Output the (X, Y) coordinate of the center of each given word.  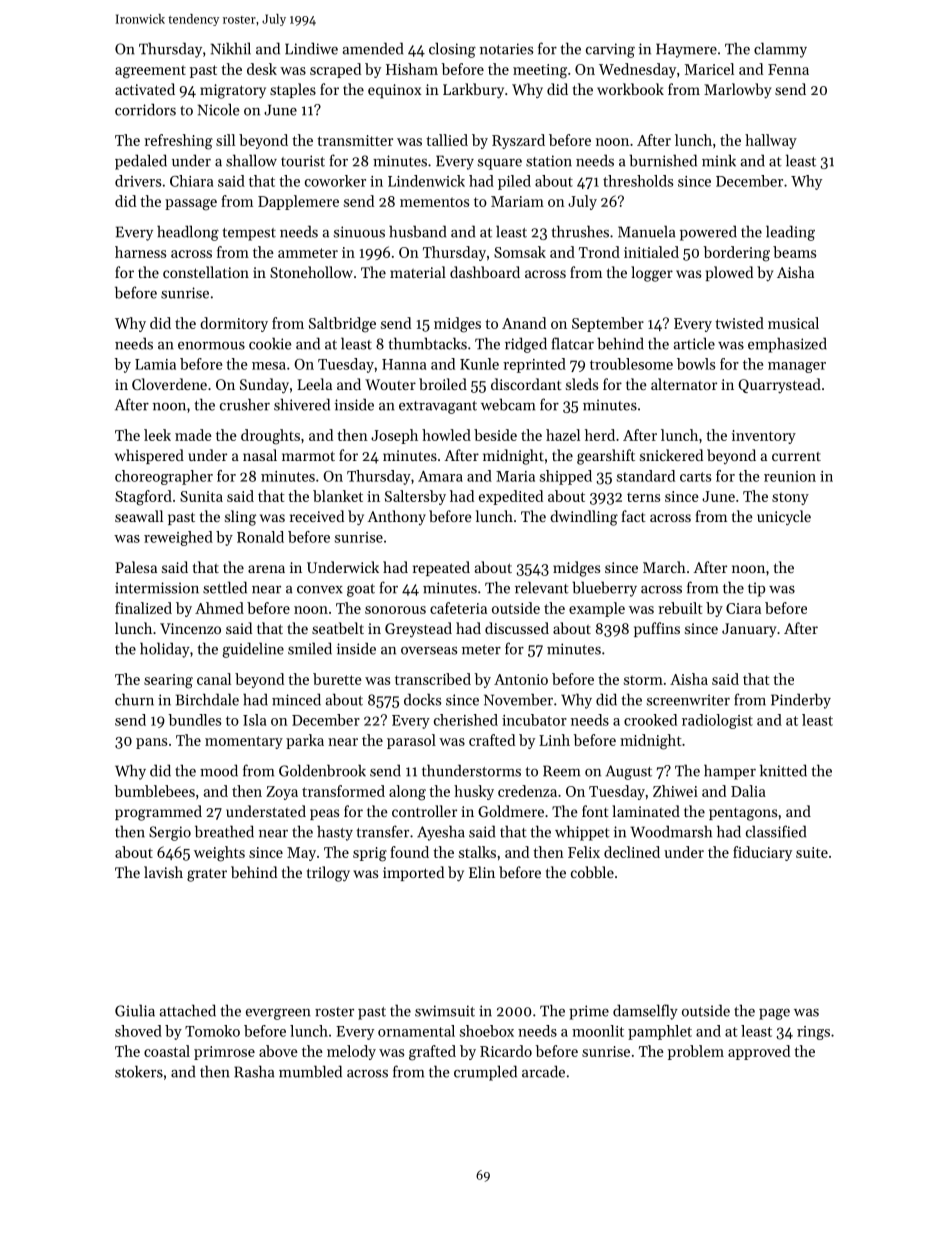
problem (696, 1052)
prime (589, 1012)
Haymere (686, 50)
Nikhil (231, 48)
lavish (163, 872)
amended (373, 48)
